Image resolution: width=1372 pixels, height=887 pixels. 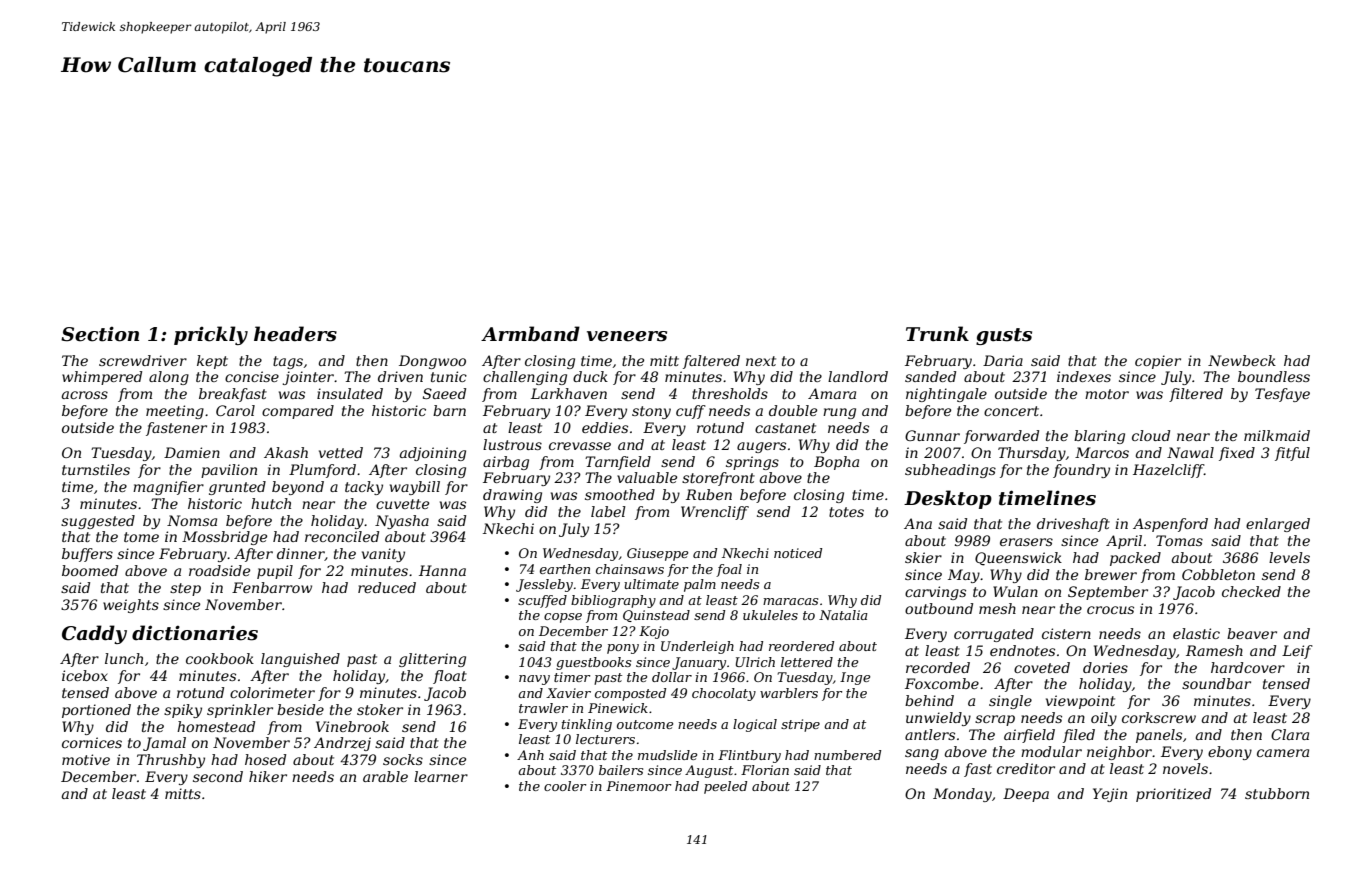 I want to click on tome, so click(x=141, y=537).
